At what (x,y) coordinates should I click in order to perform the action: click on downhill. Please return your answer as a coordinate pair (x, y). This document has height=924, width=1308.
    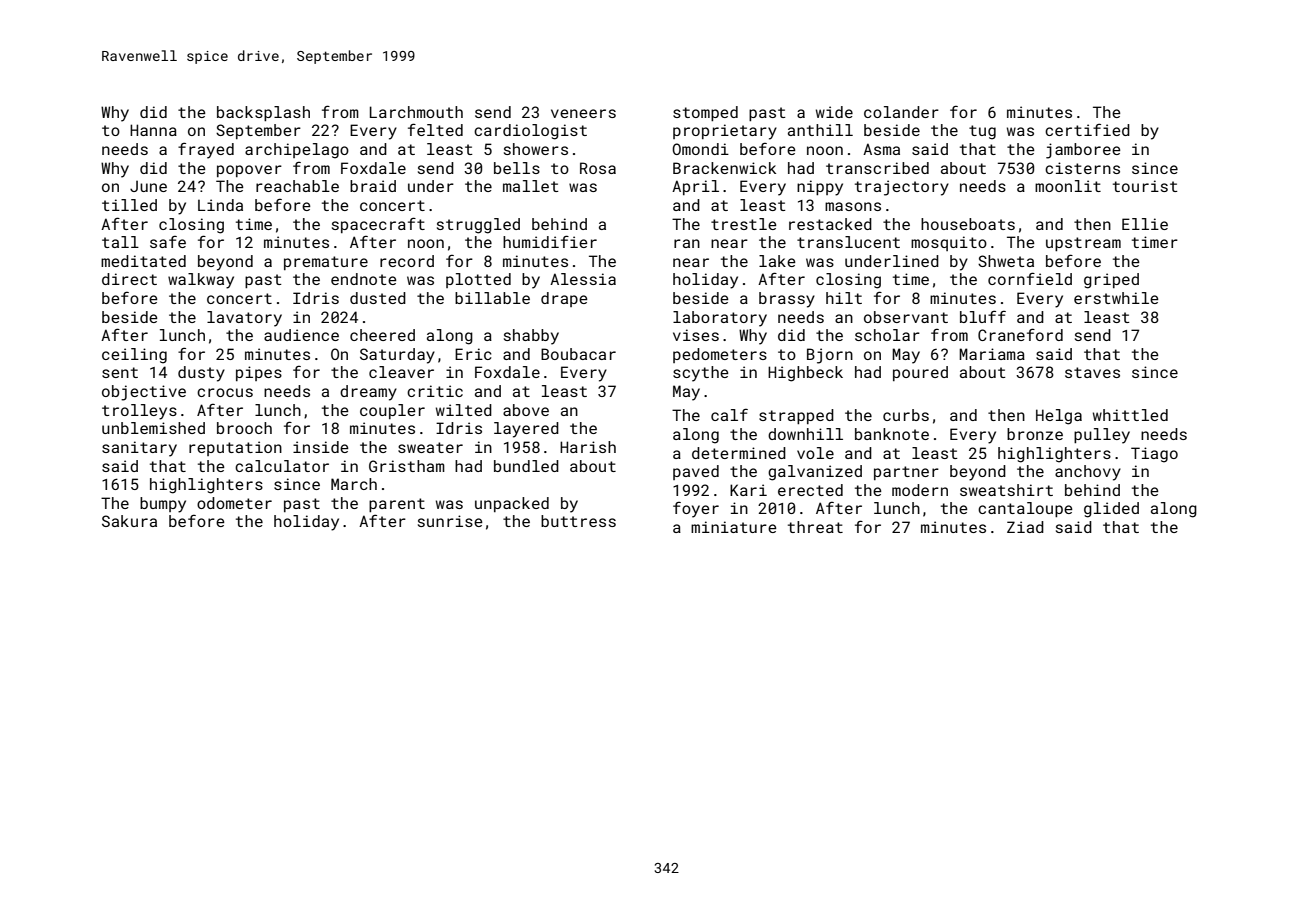
    Looking at the image, I should click on (805, 434).
